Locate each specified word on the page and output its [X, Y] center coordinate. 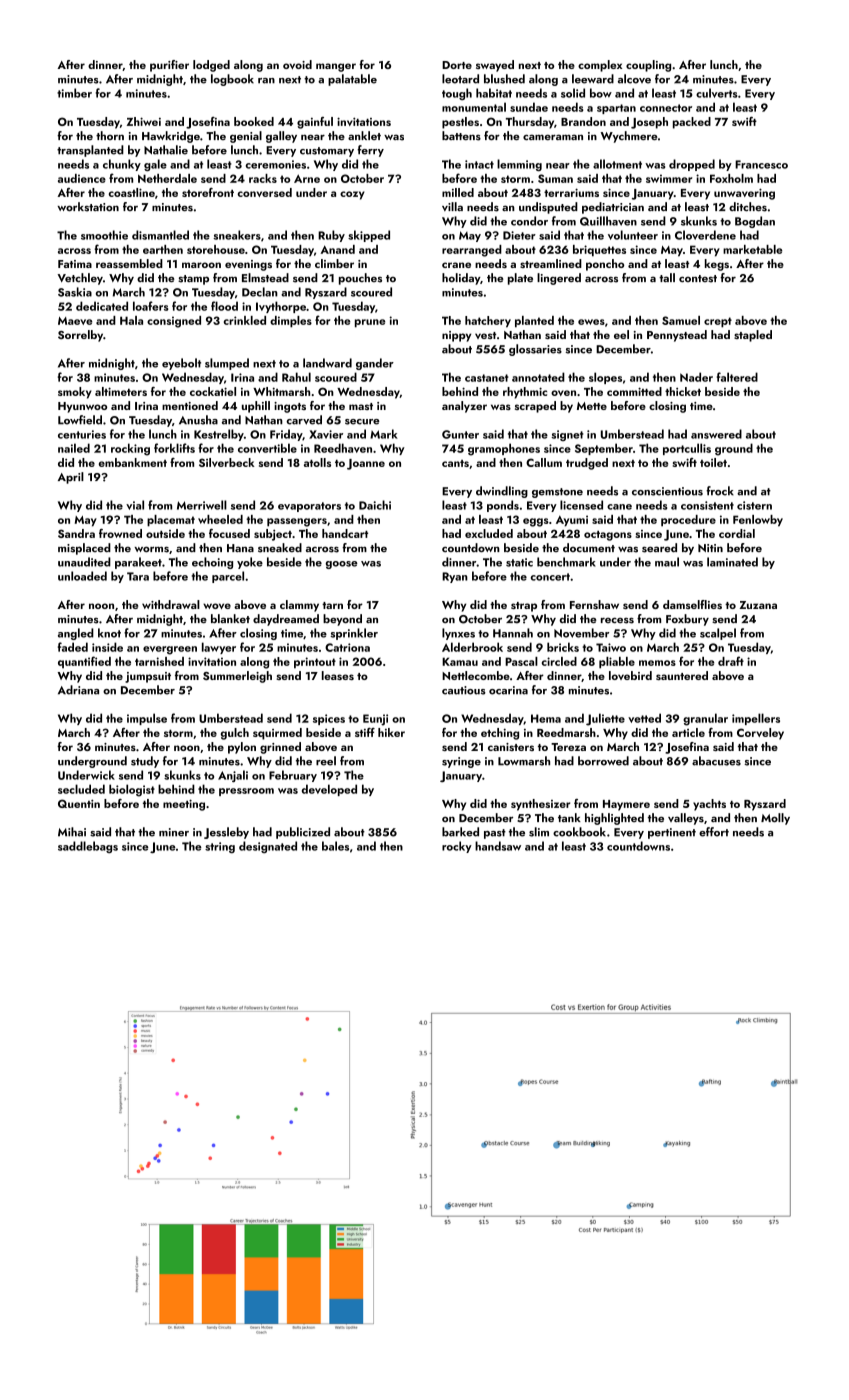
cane [619, 507]
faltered [737, 377]
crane [456, 265]
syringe [461, 762]
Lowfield [80, 420]
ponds [503, 506]
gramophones [504, 449]
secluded [81, 789]
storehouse [216, 249]
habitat [494, 93]
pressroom [246, 792]
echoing [212, 563]
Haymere [626, 805]
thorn [110, 135]
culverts [716, 93]
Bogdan [755, 222]
